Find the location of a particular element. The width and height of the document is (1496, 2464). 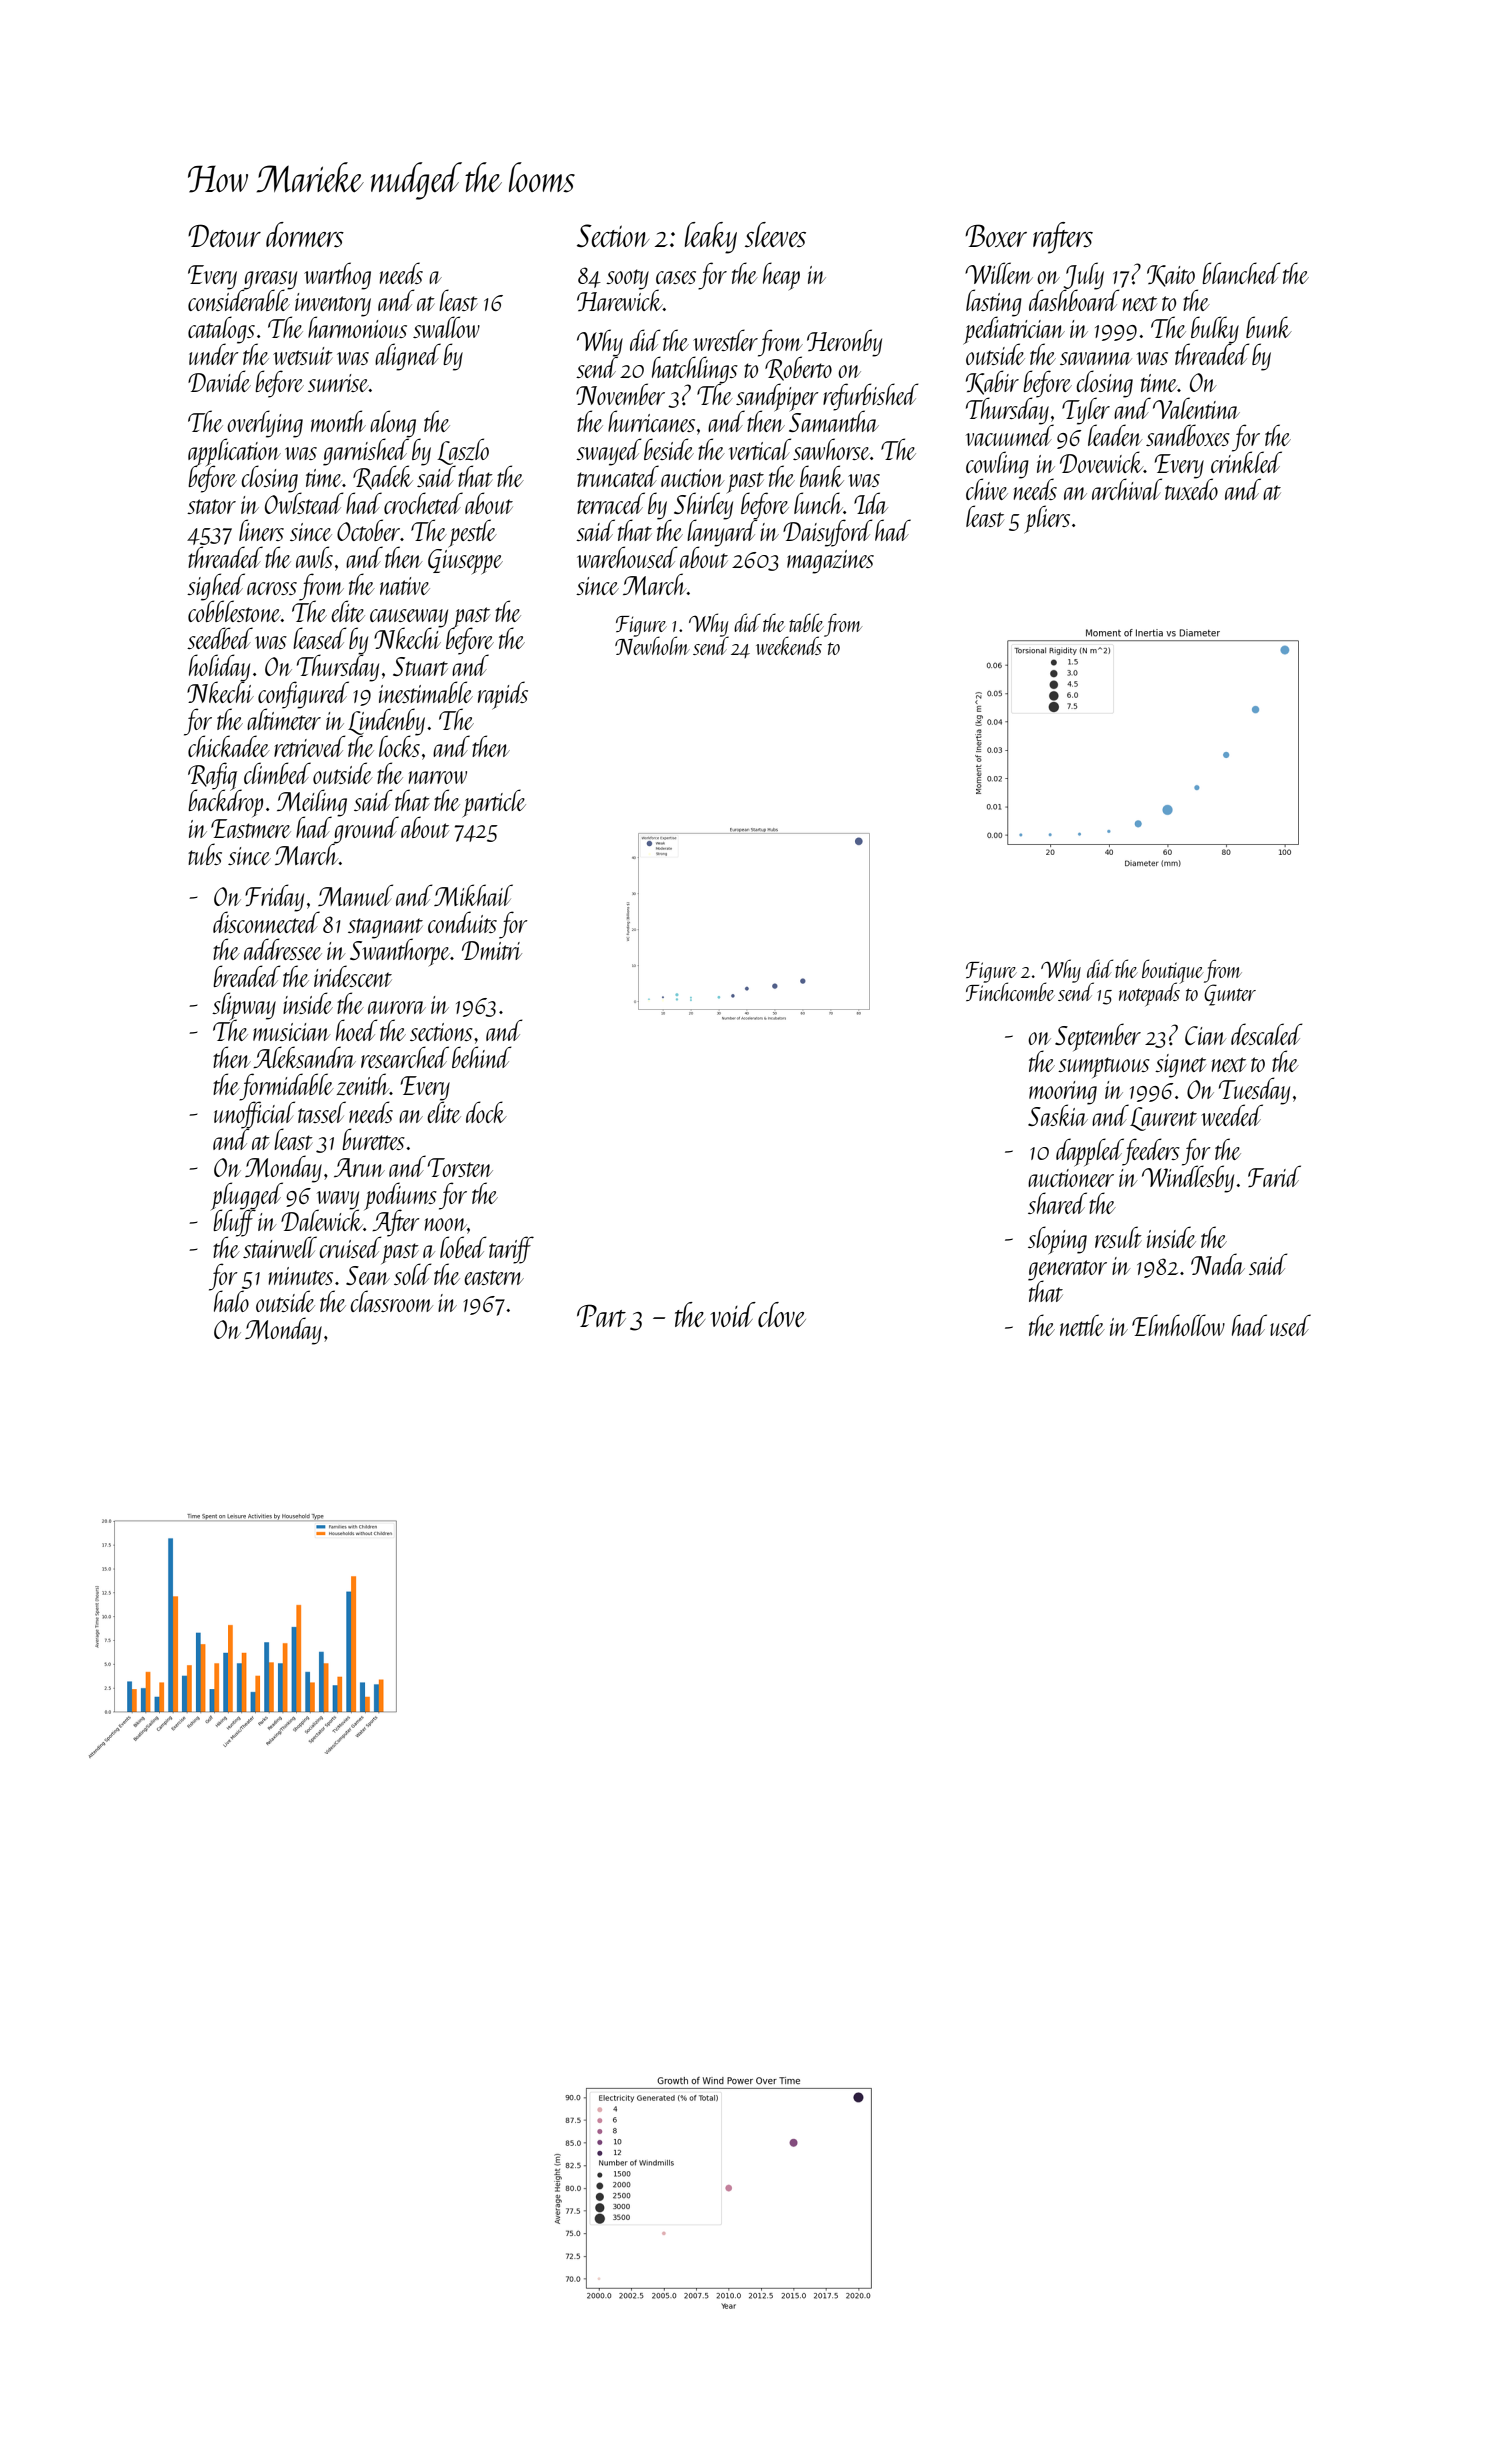

Kabir is located at coordinates (992, 382).
